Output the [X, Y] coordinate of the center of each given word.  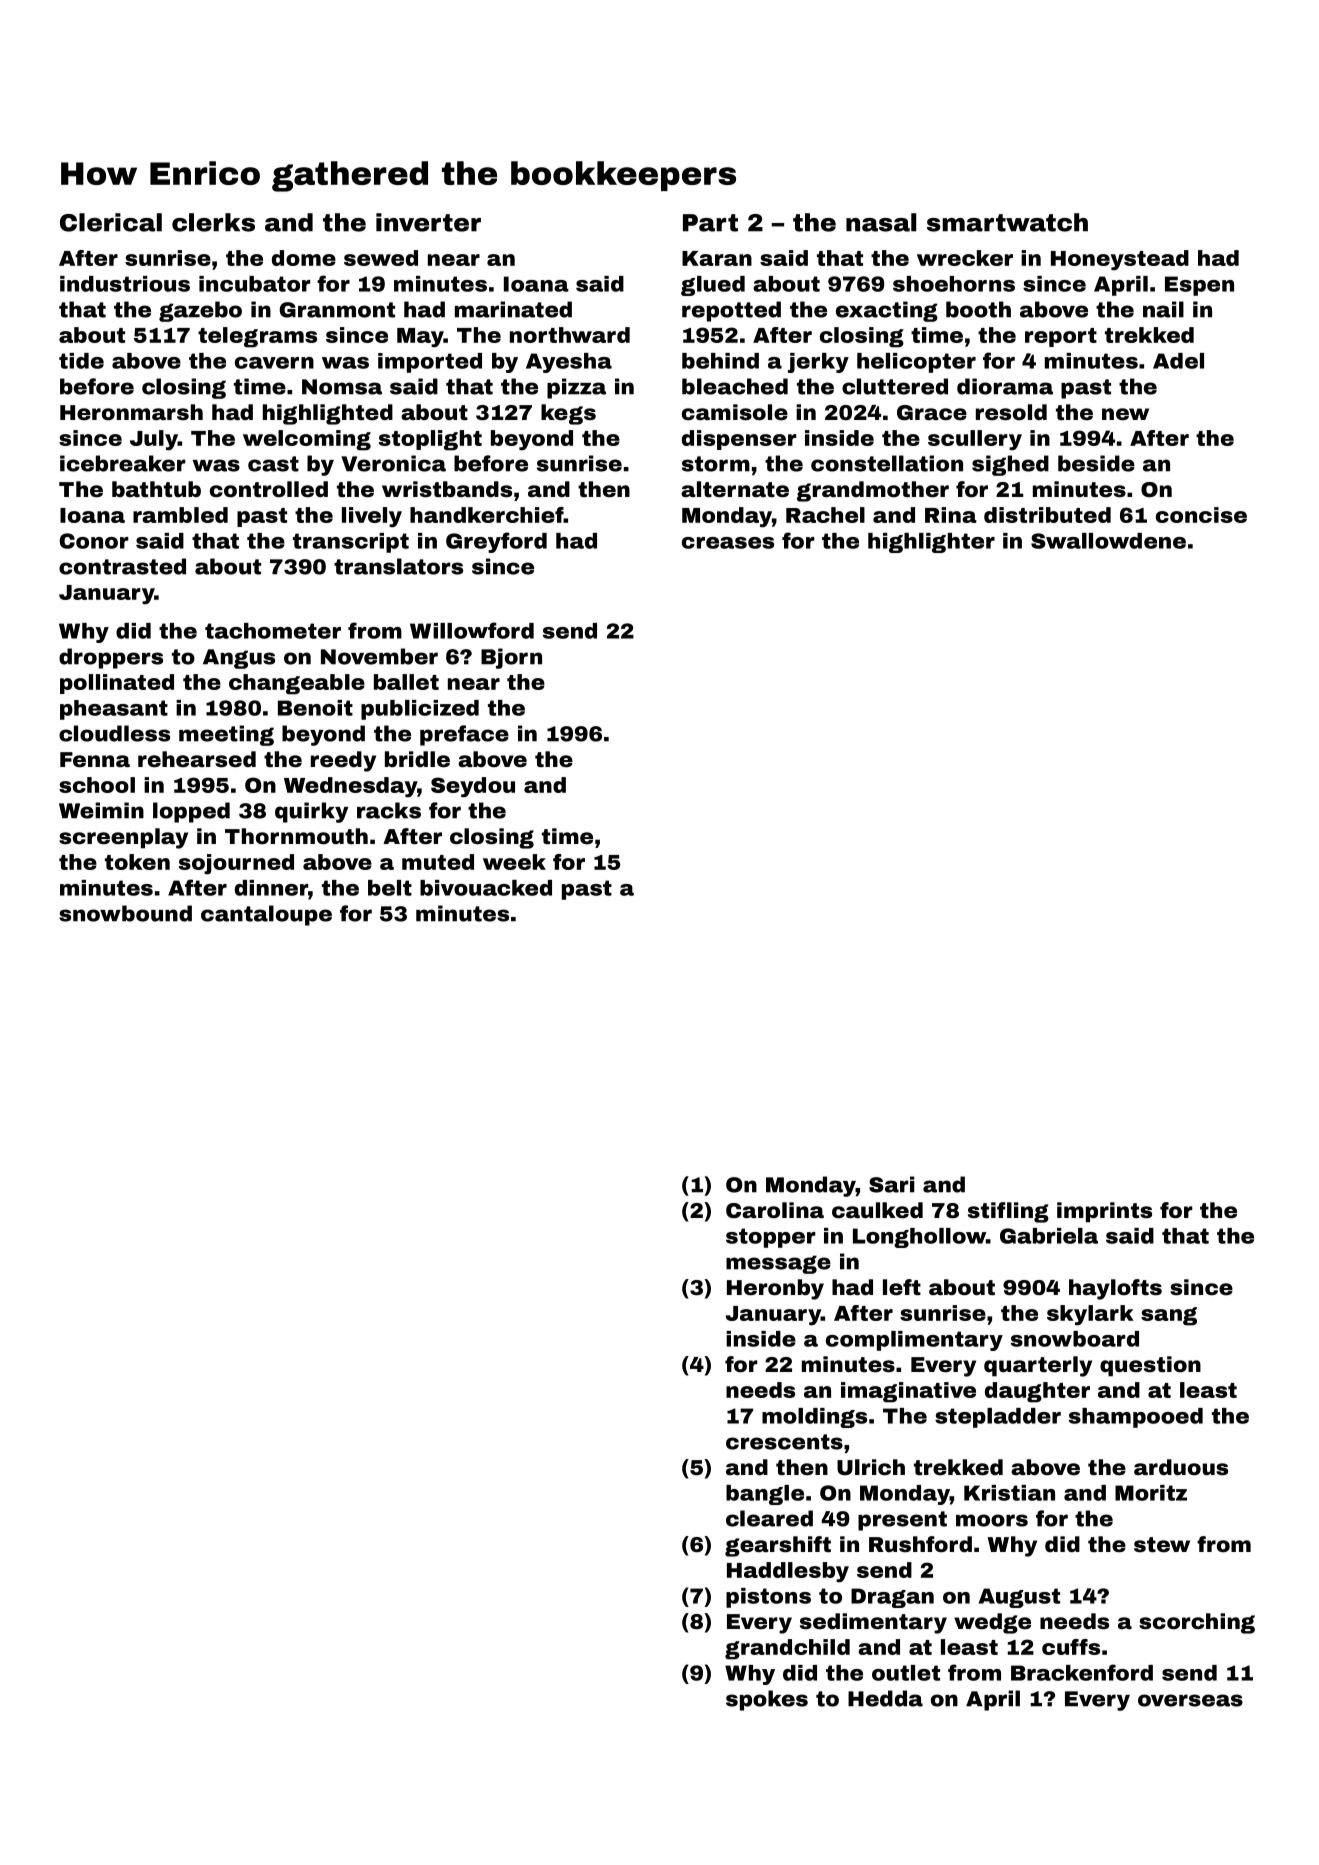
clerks [213, 222]
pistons [768, 1598]
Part [710, 223]
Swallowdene [1108, 541]
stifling [1008, 1212]
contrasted [122, 566]
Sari [892, 1184]
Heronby [775, 1289]
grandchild [787, 1649]
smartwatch [1007, 222]
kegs [568, 414]
